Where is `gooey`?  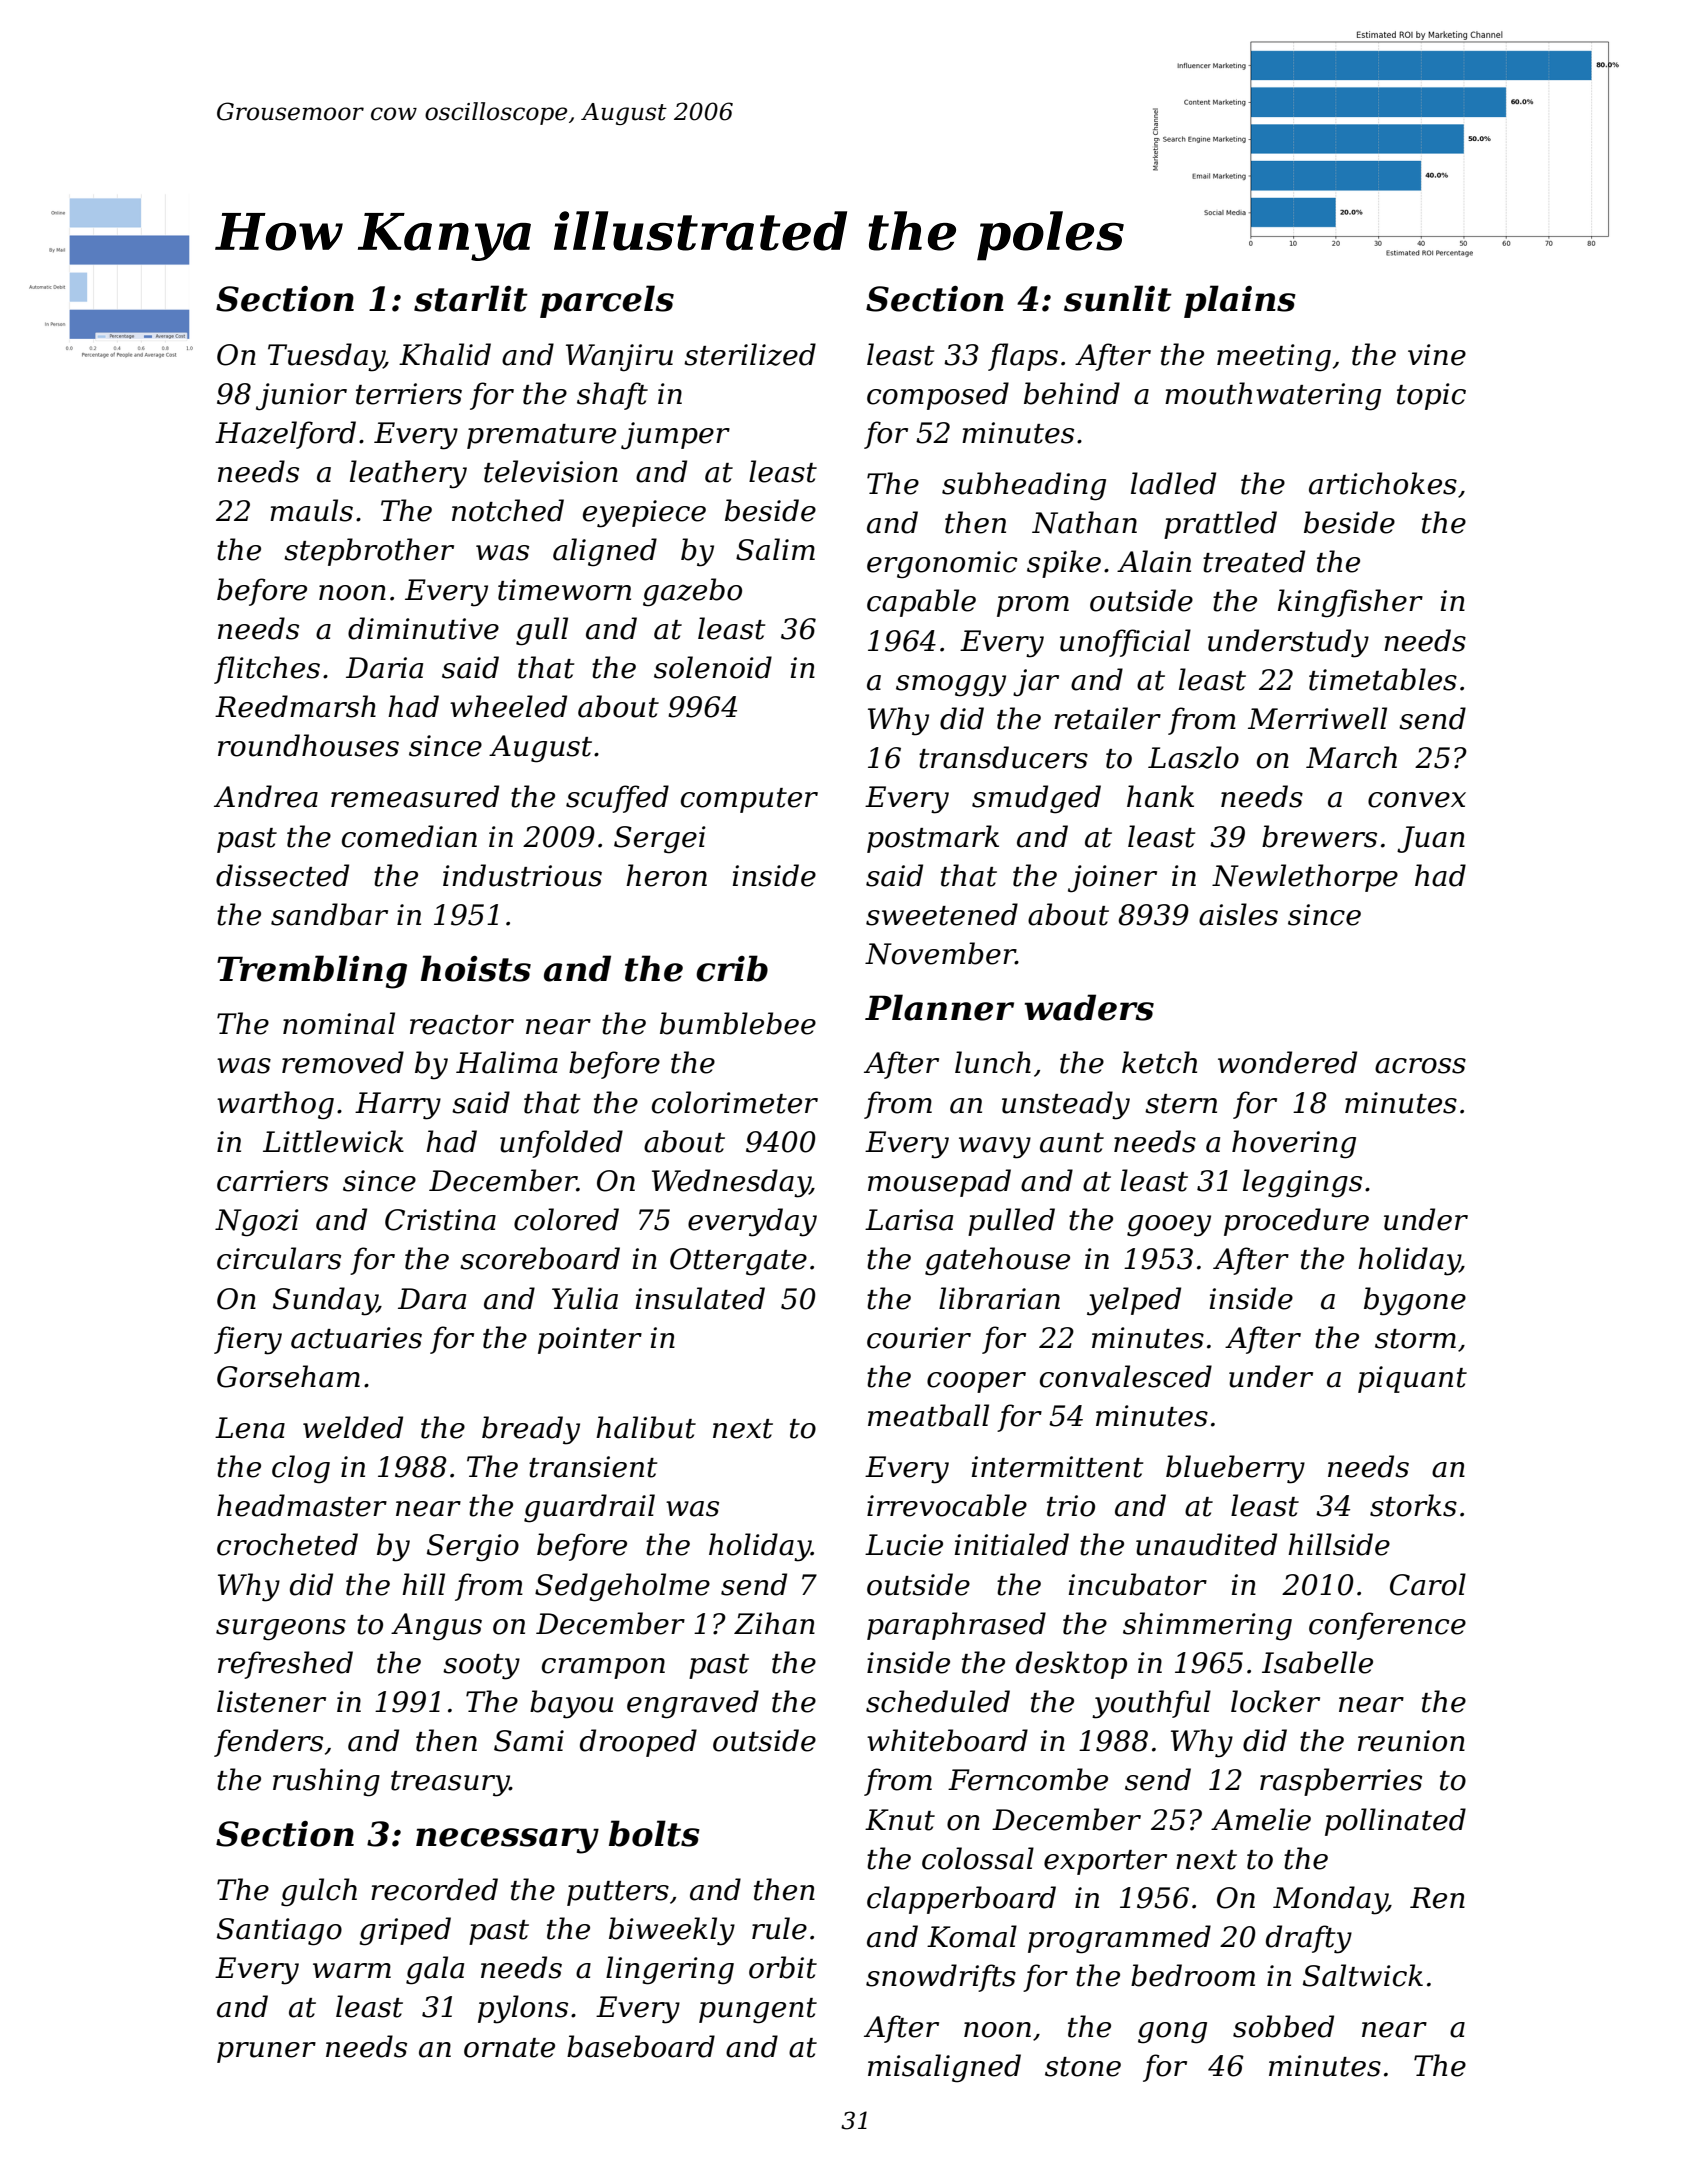 gooey is located at coordinates (1169, 1226).
